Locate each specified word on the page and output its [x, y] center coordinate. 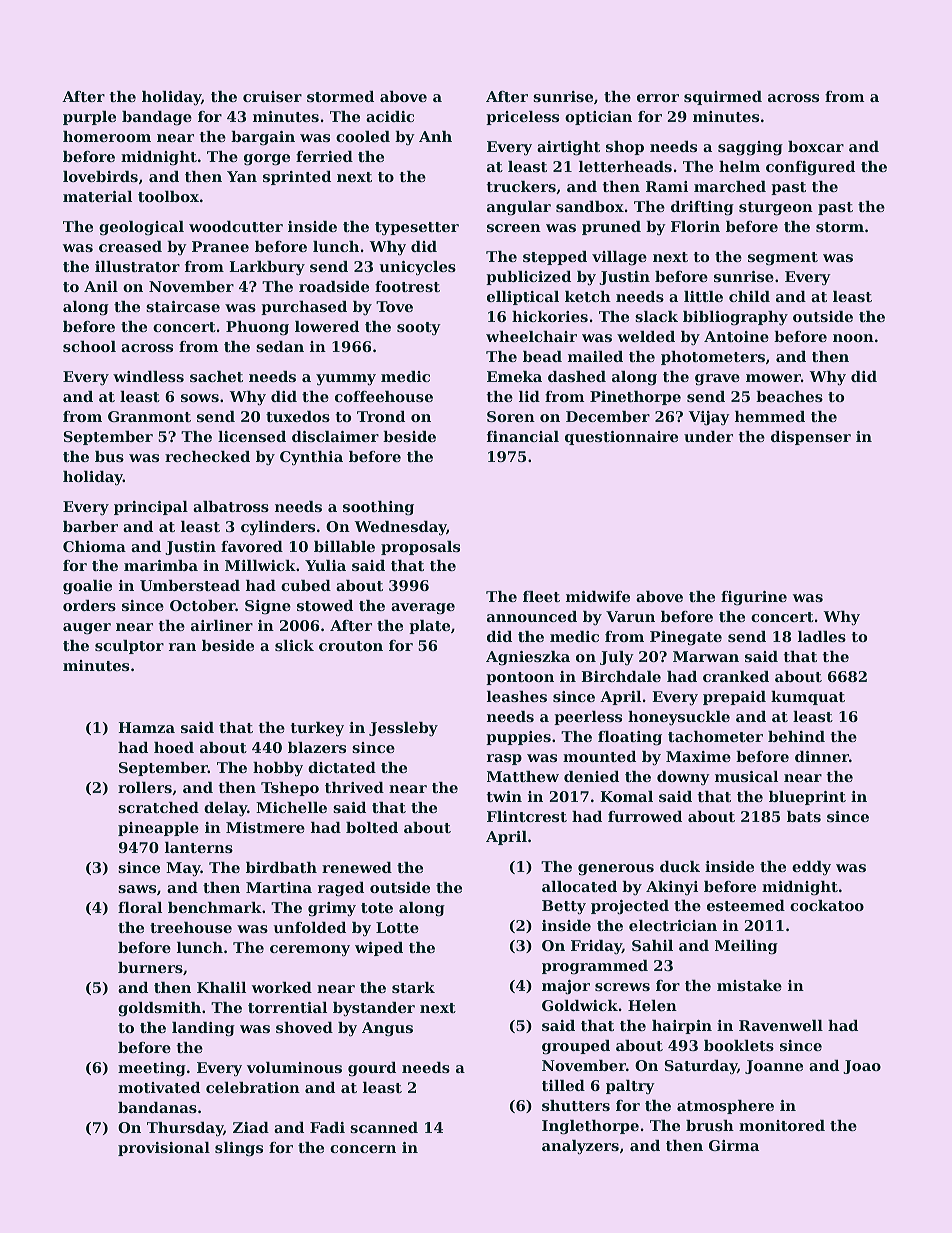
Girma [734, 1145]
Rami [667, 186]
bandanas [157, 1107]
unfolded [309, 927]
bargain [263, 138]
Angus [387, 1029]
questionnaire [621, 438]
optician [598, 118]
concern [363, 1149]
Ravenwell [781, 1025]
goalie [87, 587]
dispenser [811, 438]
